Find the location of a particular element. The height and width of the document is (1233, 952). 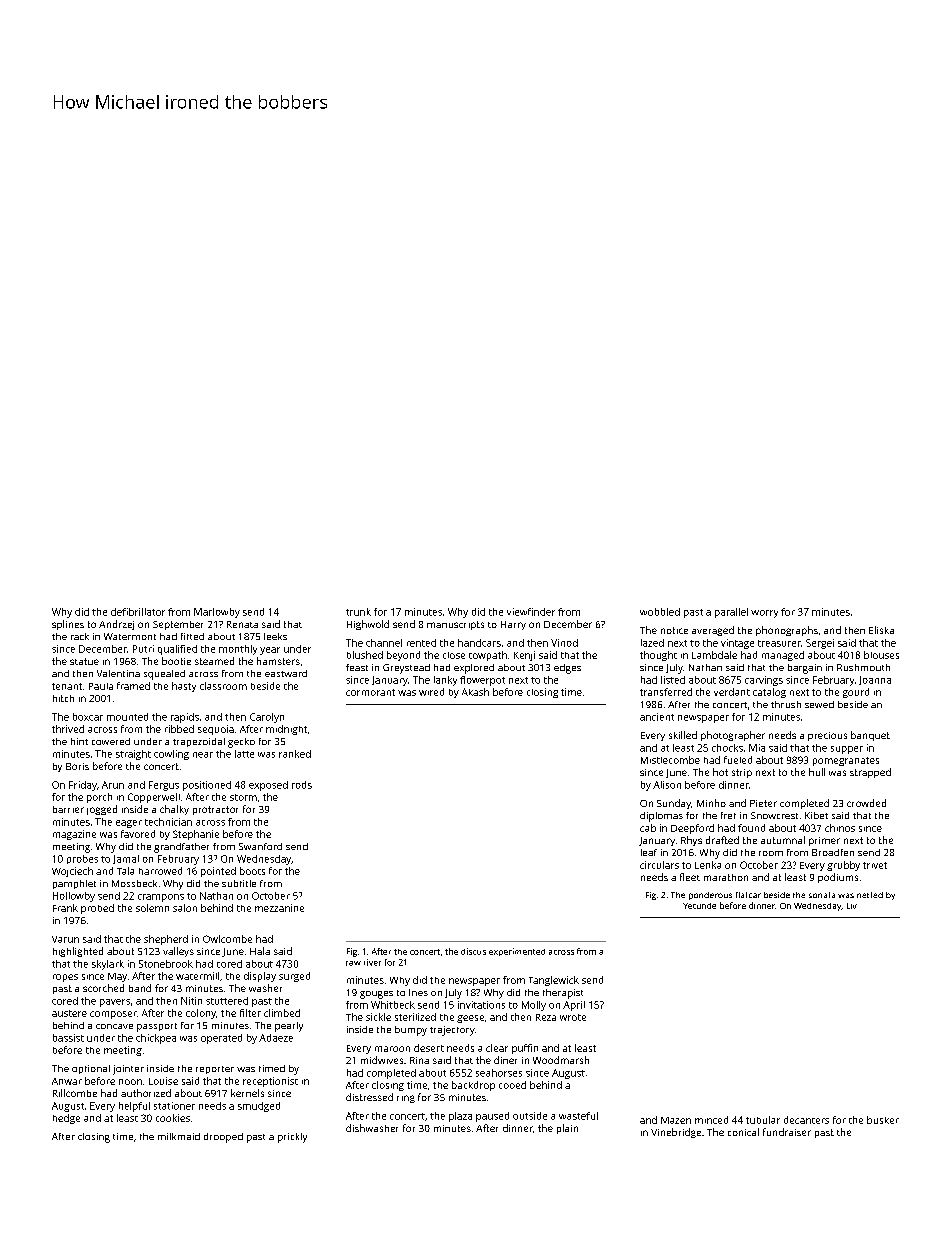

discus is located at coordinates (473, 951).
